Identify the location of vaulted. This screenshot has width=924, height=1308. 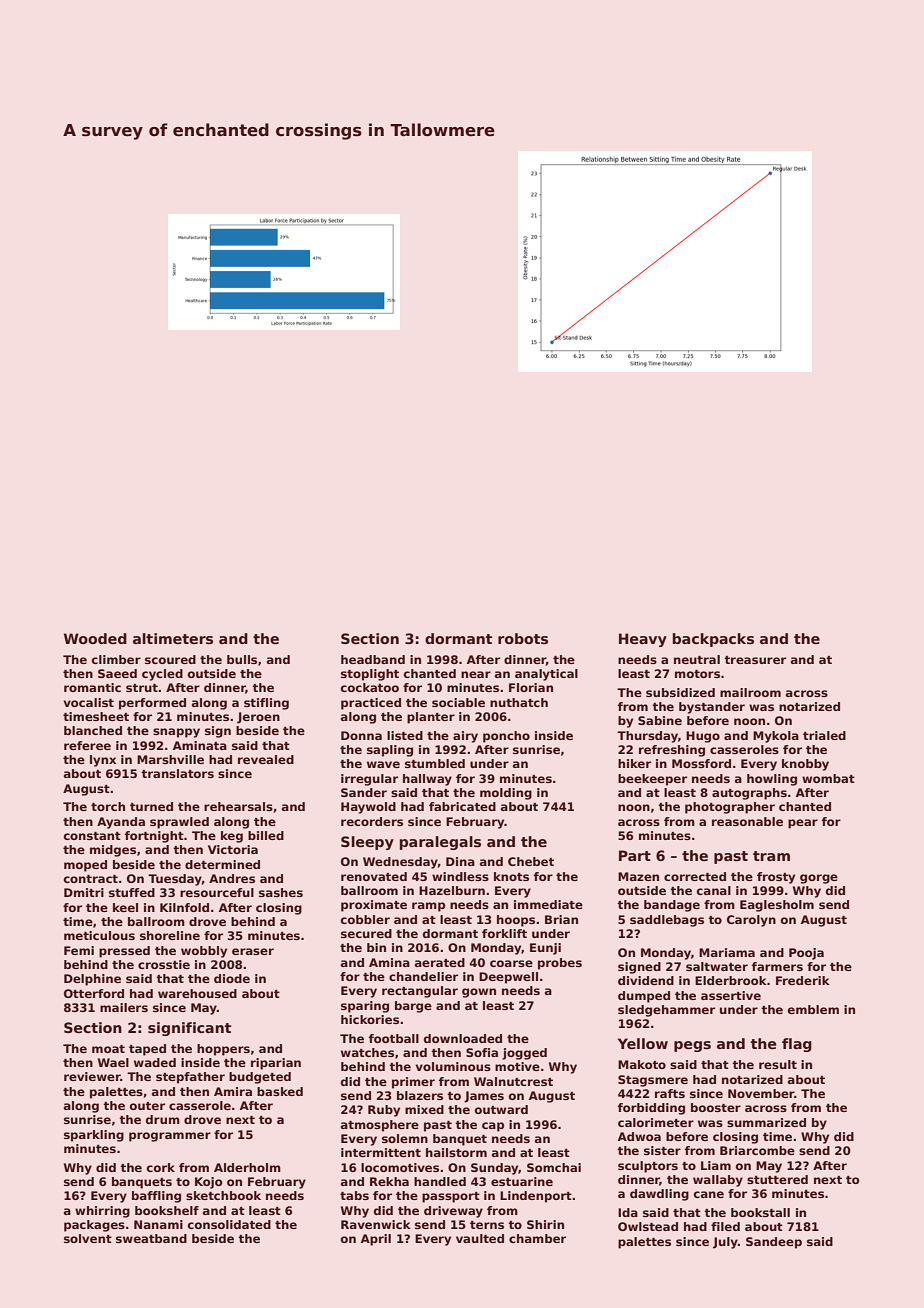
(480, 1238).
